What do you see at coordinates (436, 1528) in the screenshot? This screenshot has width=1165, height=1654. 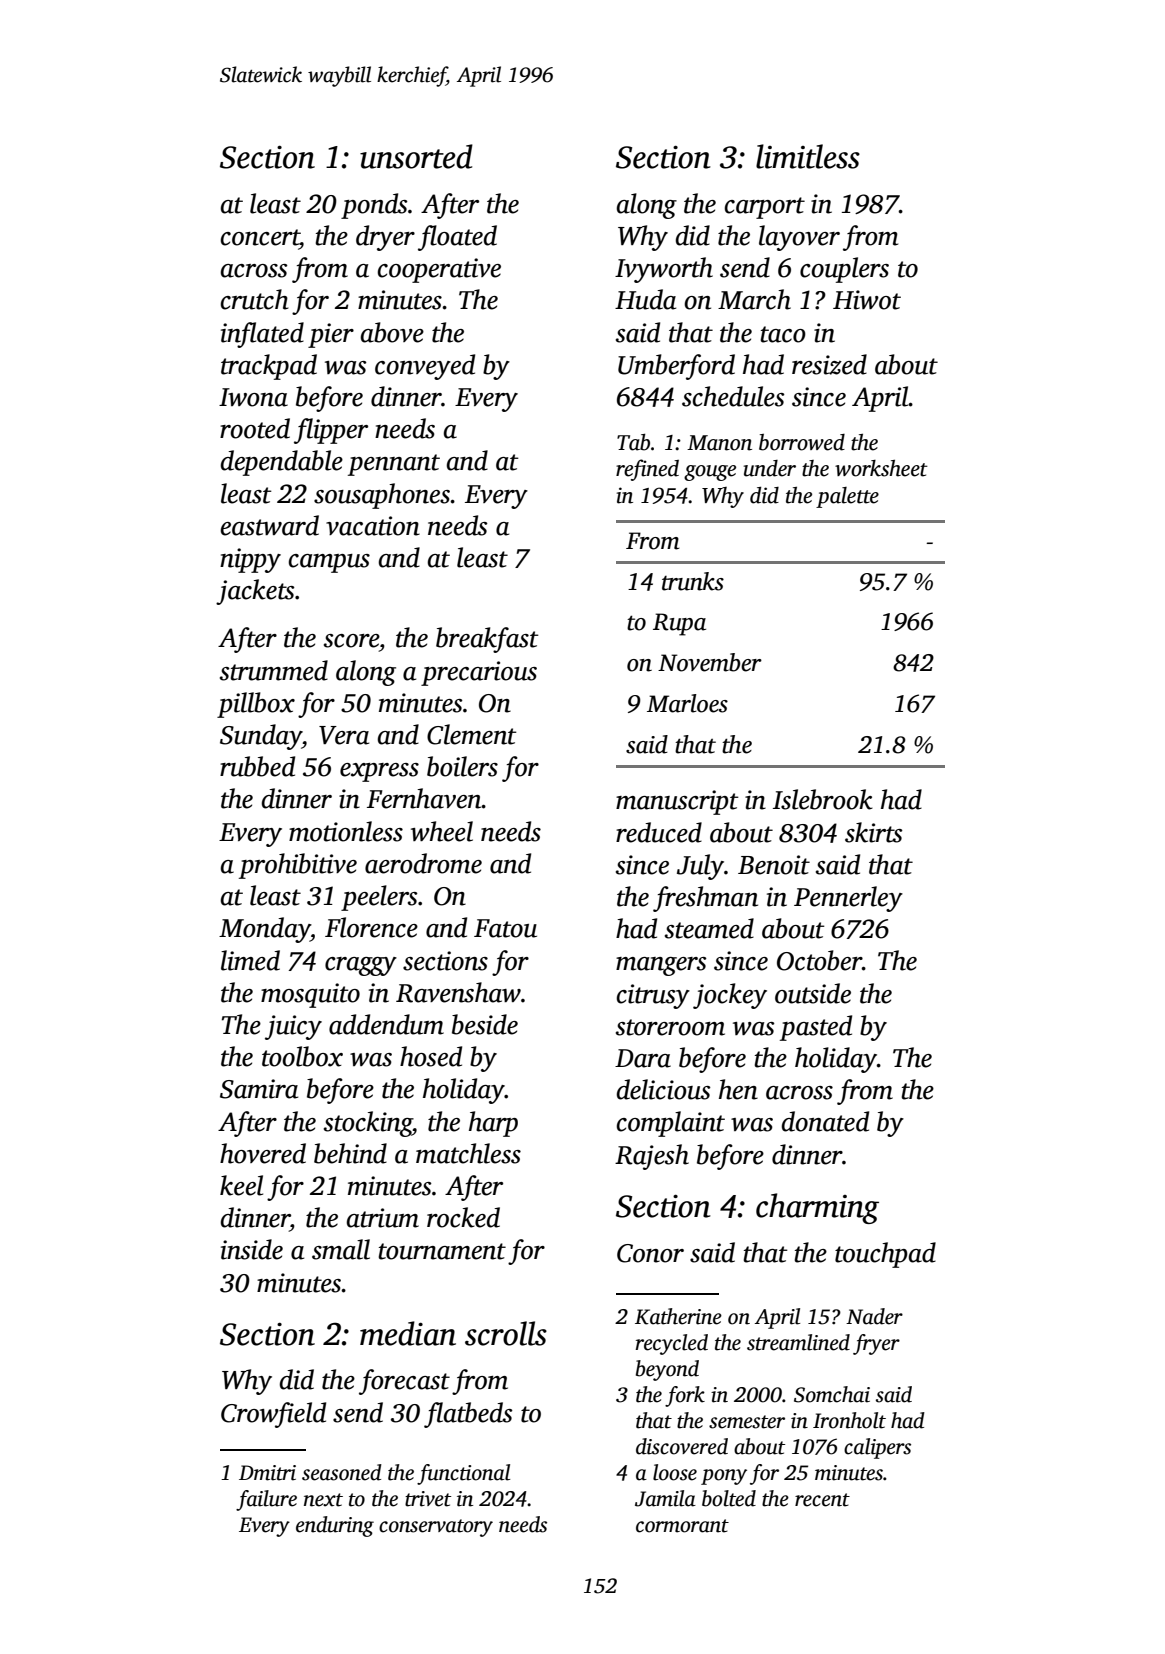 I see `conservatory` at bounding box center [436, 1528].
